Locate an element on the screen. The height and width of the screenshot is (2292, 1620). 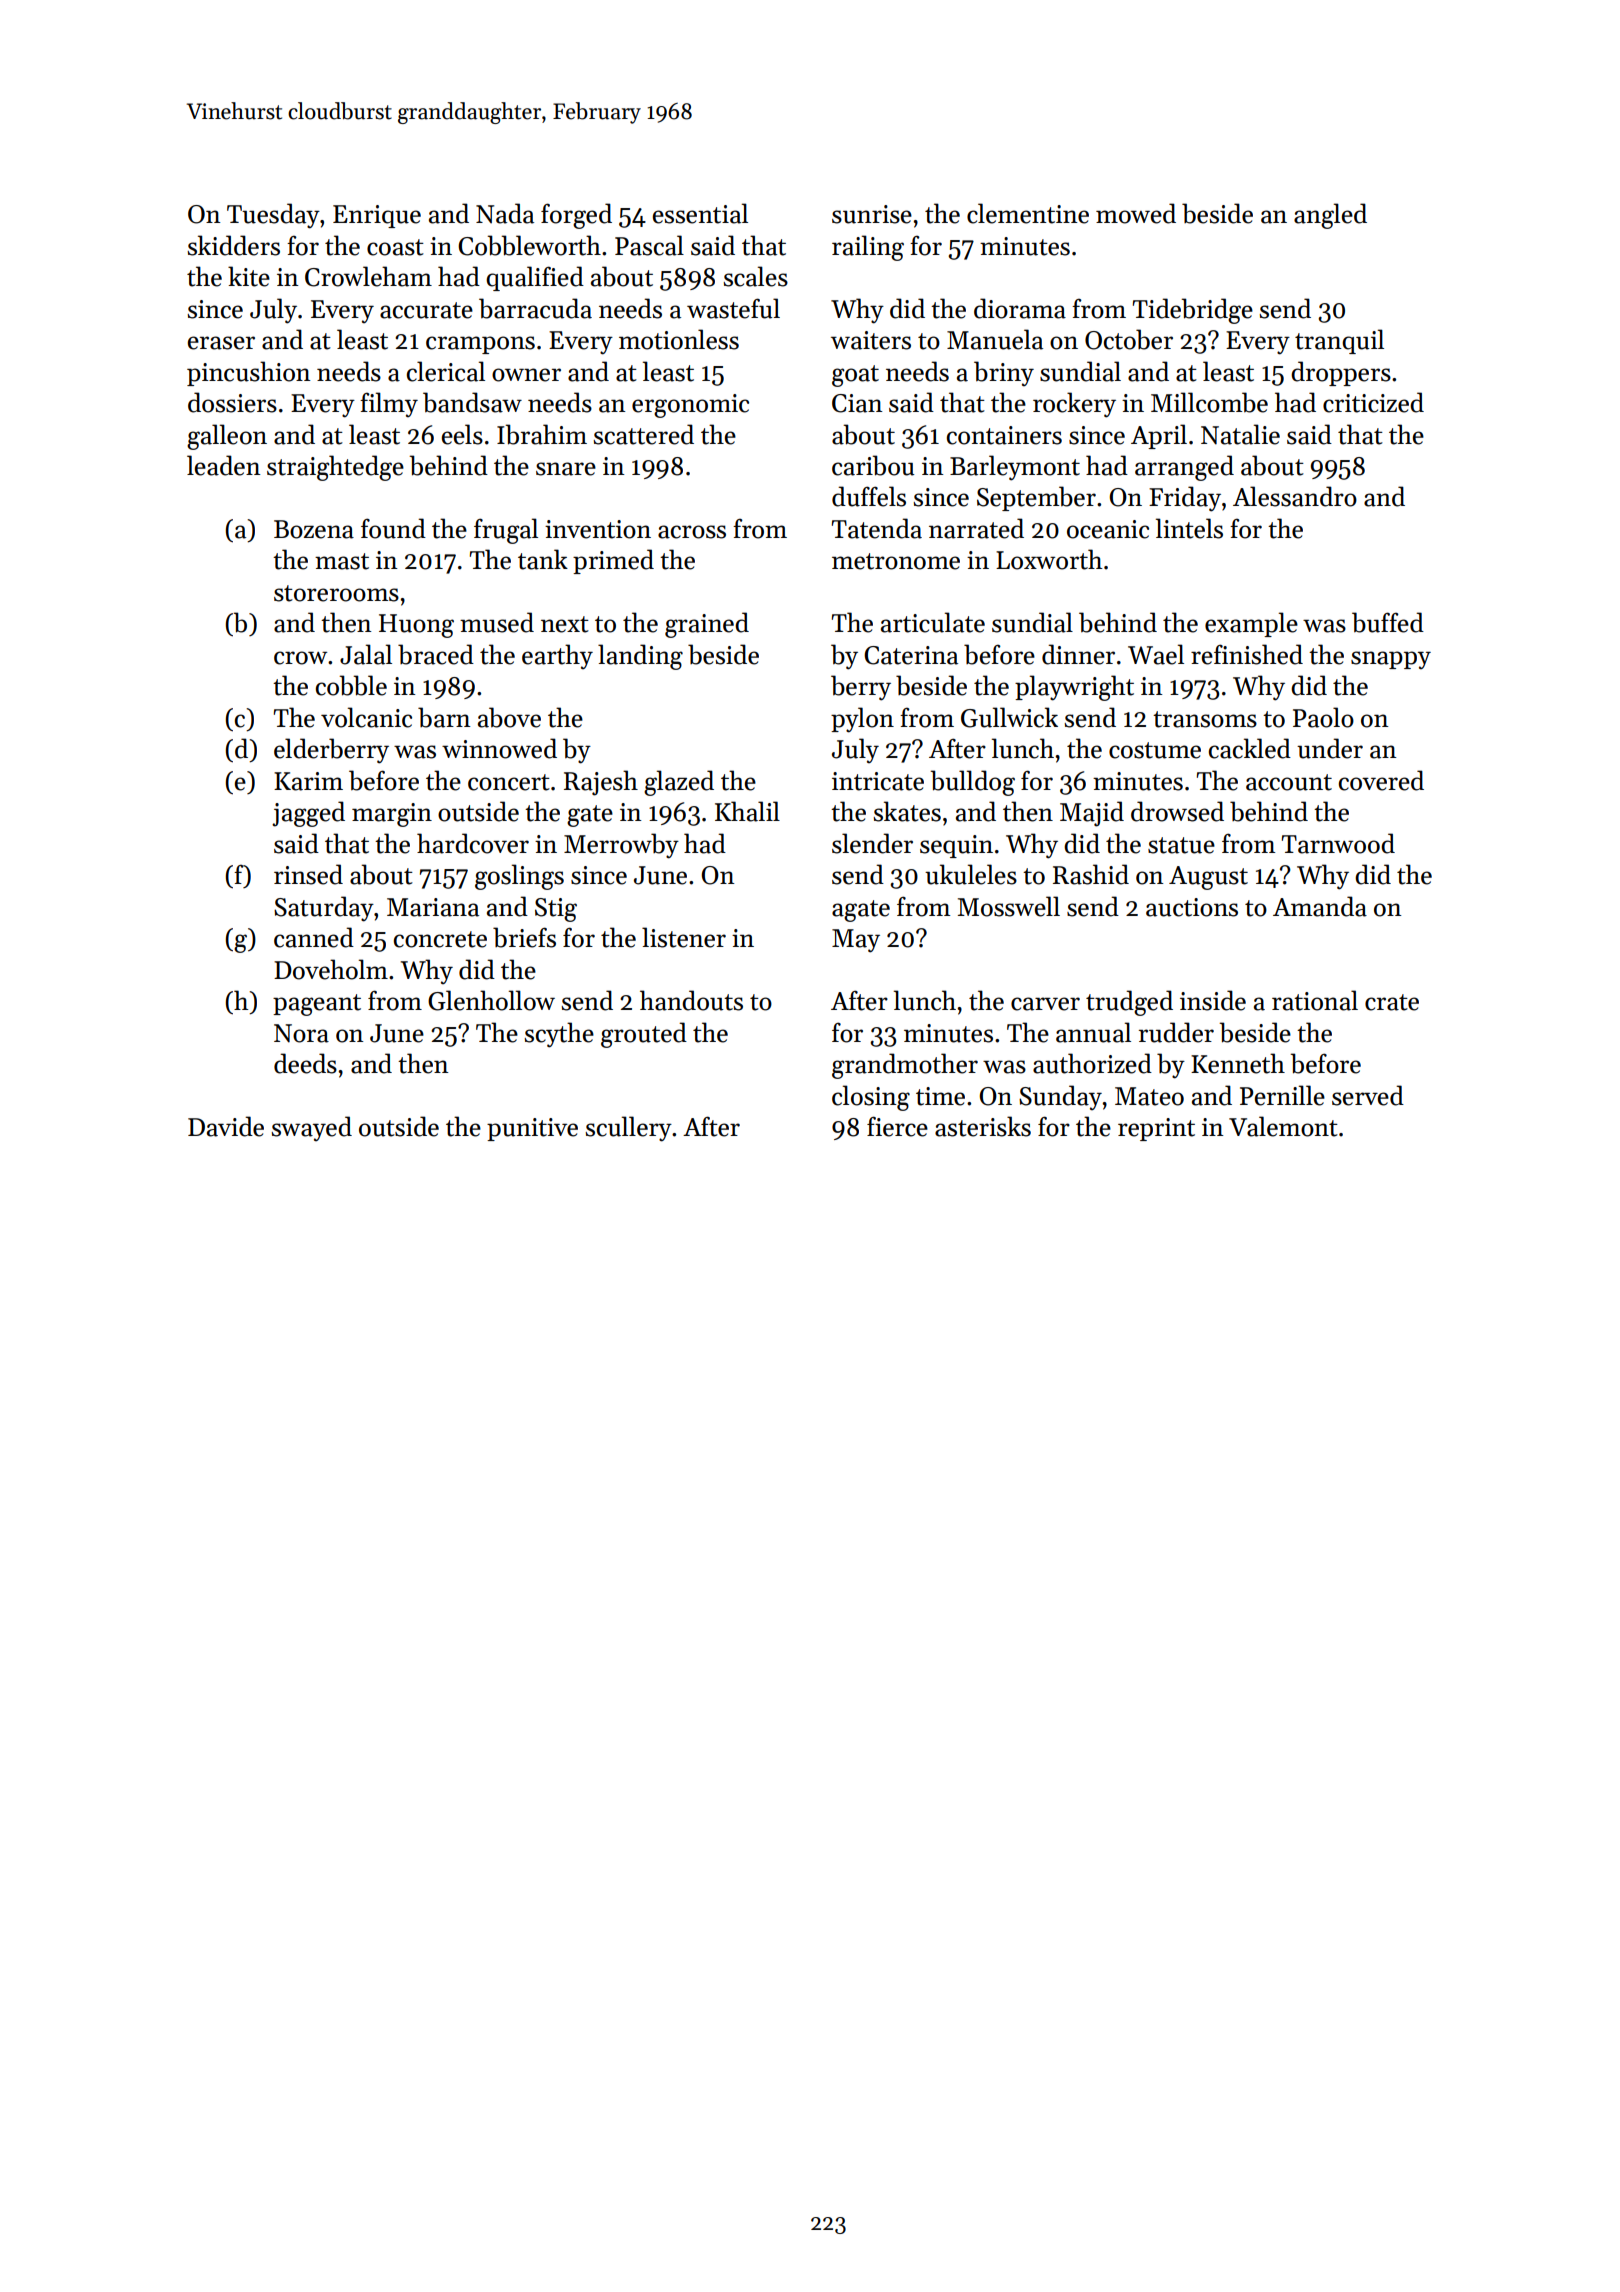
angled is located at coordinates (1330, 216).
